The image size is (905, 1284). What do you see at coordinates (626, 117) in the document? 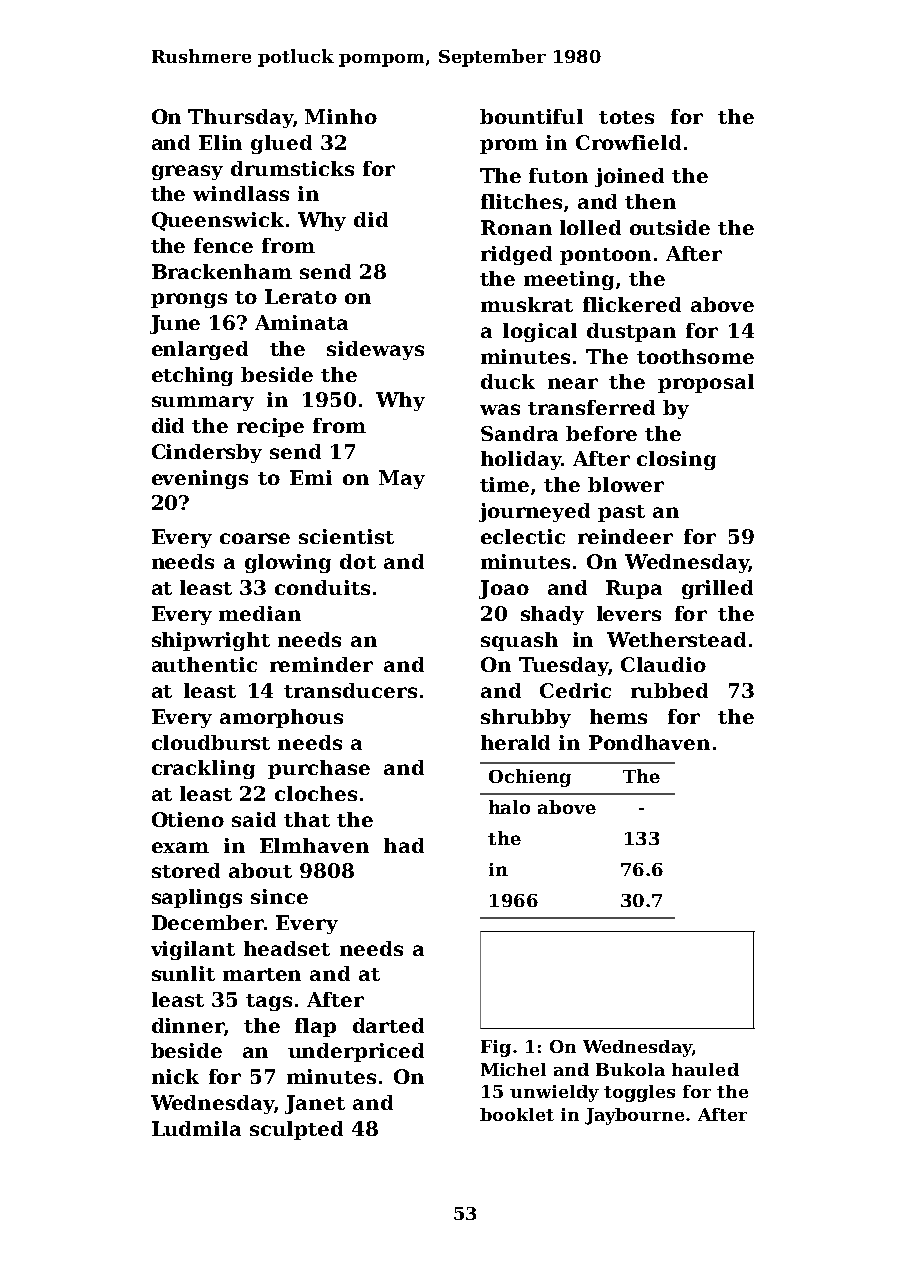
I see `totes` at bounding box center [626, 117].
